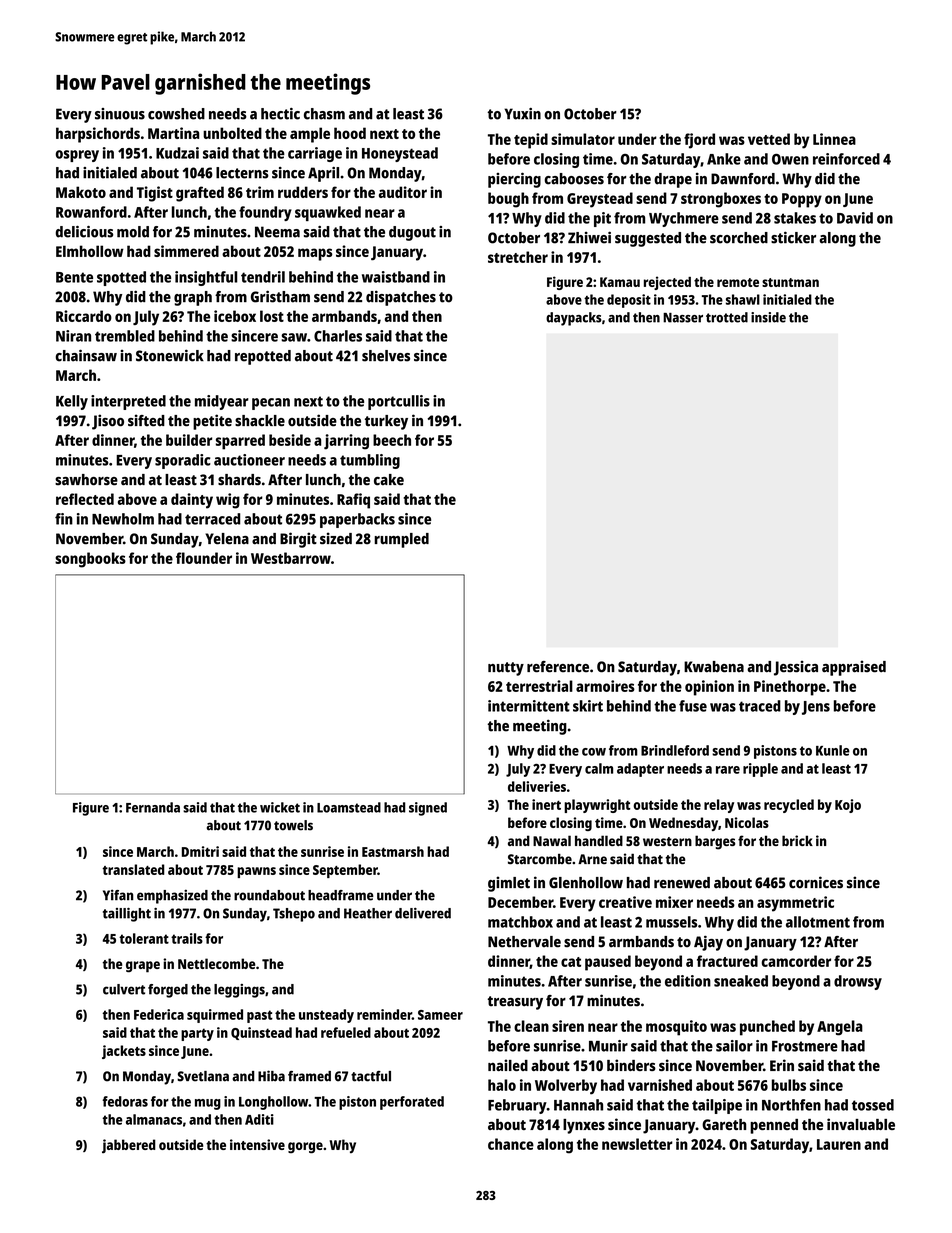 This document has width=952, height=1233. Describe the element at coordinates (848, 806) in the document. I see `Kojo` at that location.
